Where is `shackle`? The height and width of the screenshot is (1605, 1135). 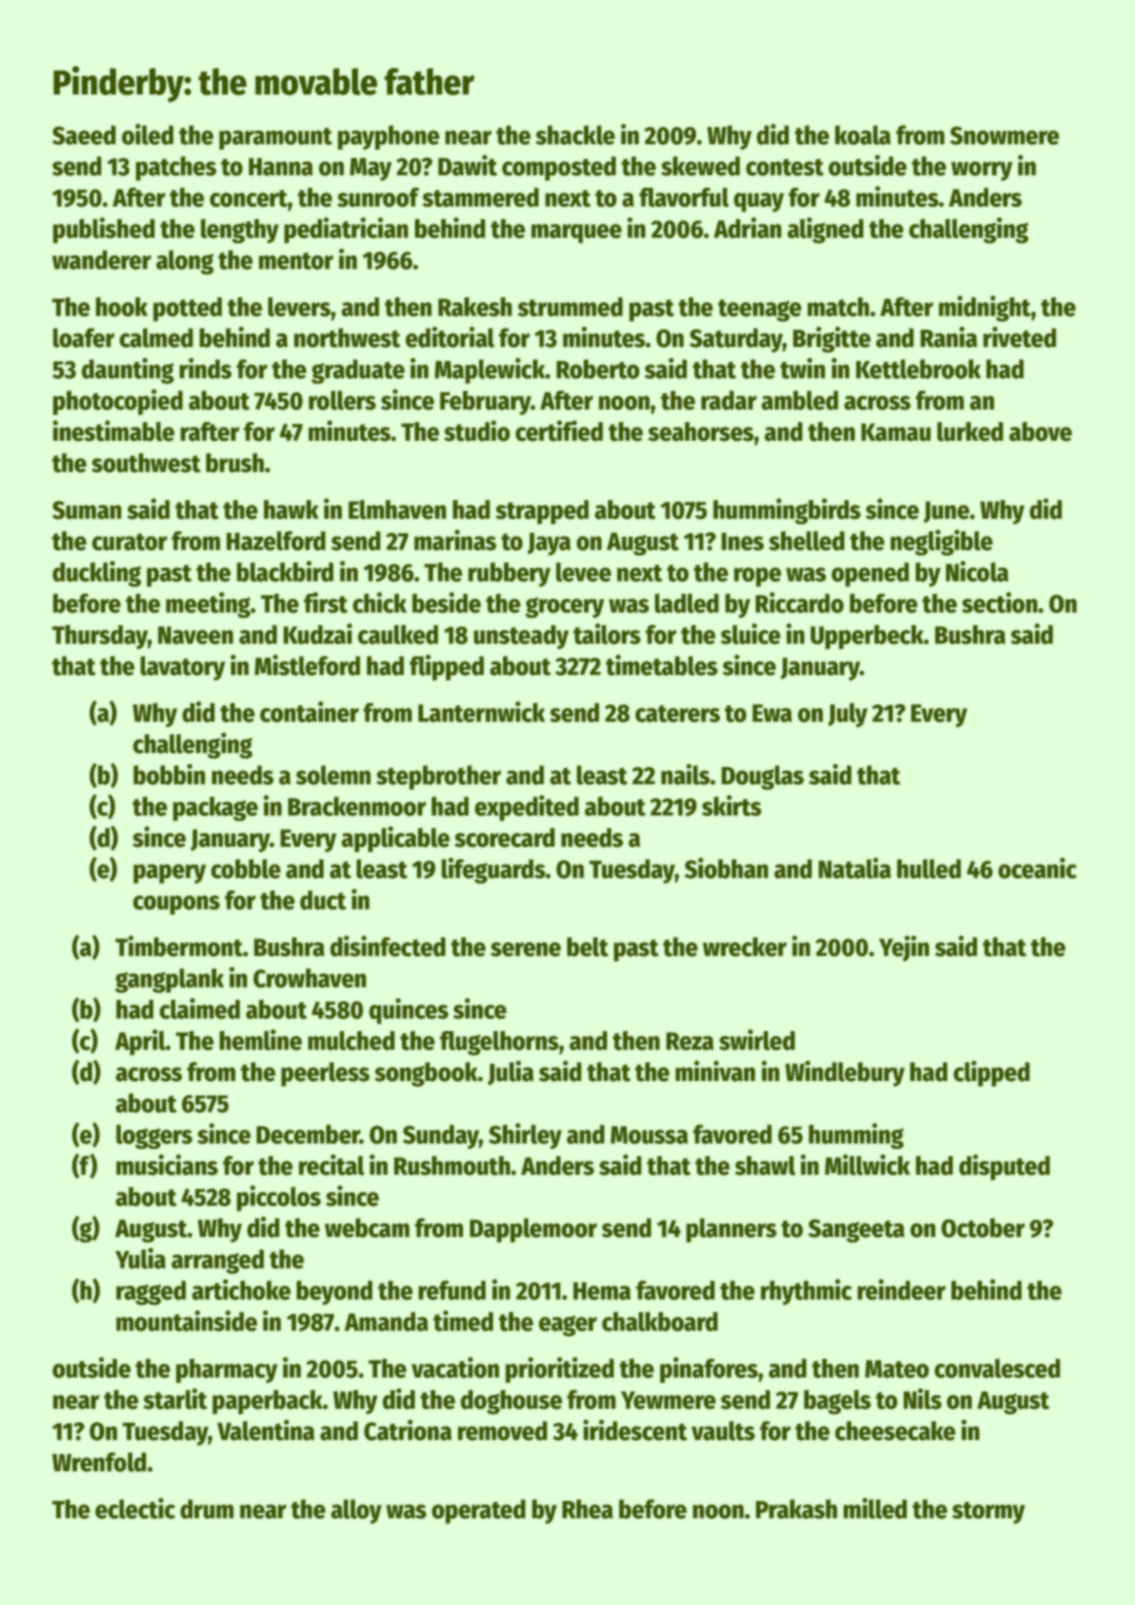
shackle is located at coordinates (575, 135).
